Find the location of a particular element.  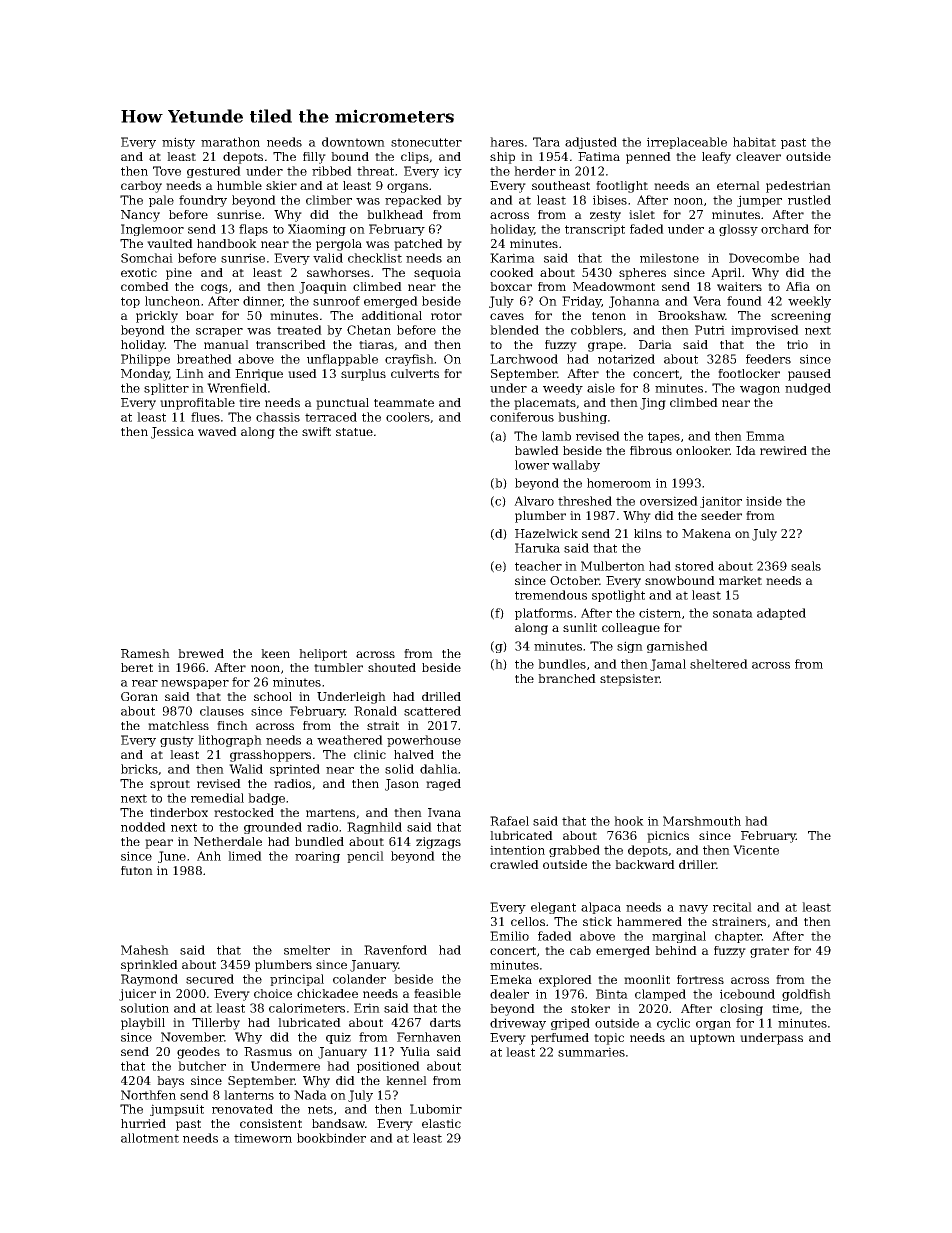

grater is located at coordinates (769, 952).
